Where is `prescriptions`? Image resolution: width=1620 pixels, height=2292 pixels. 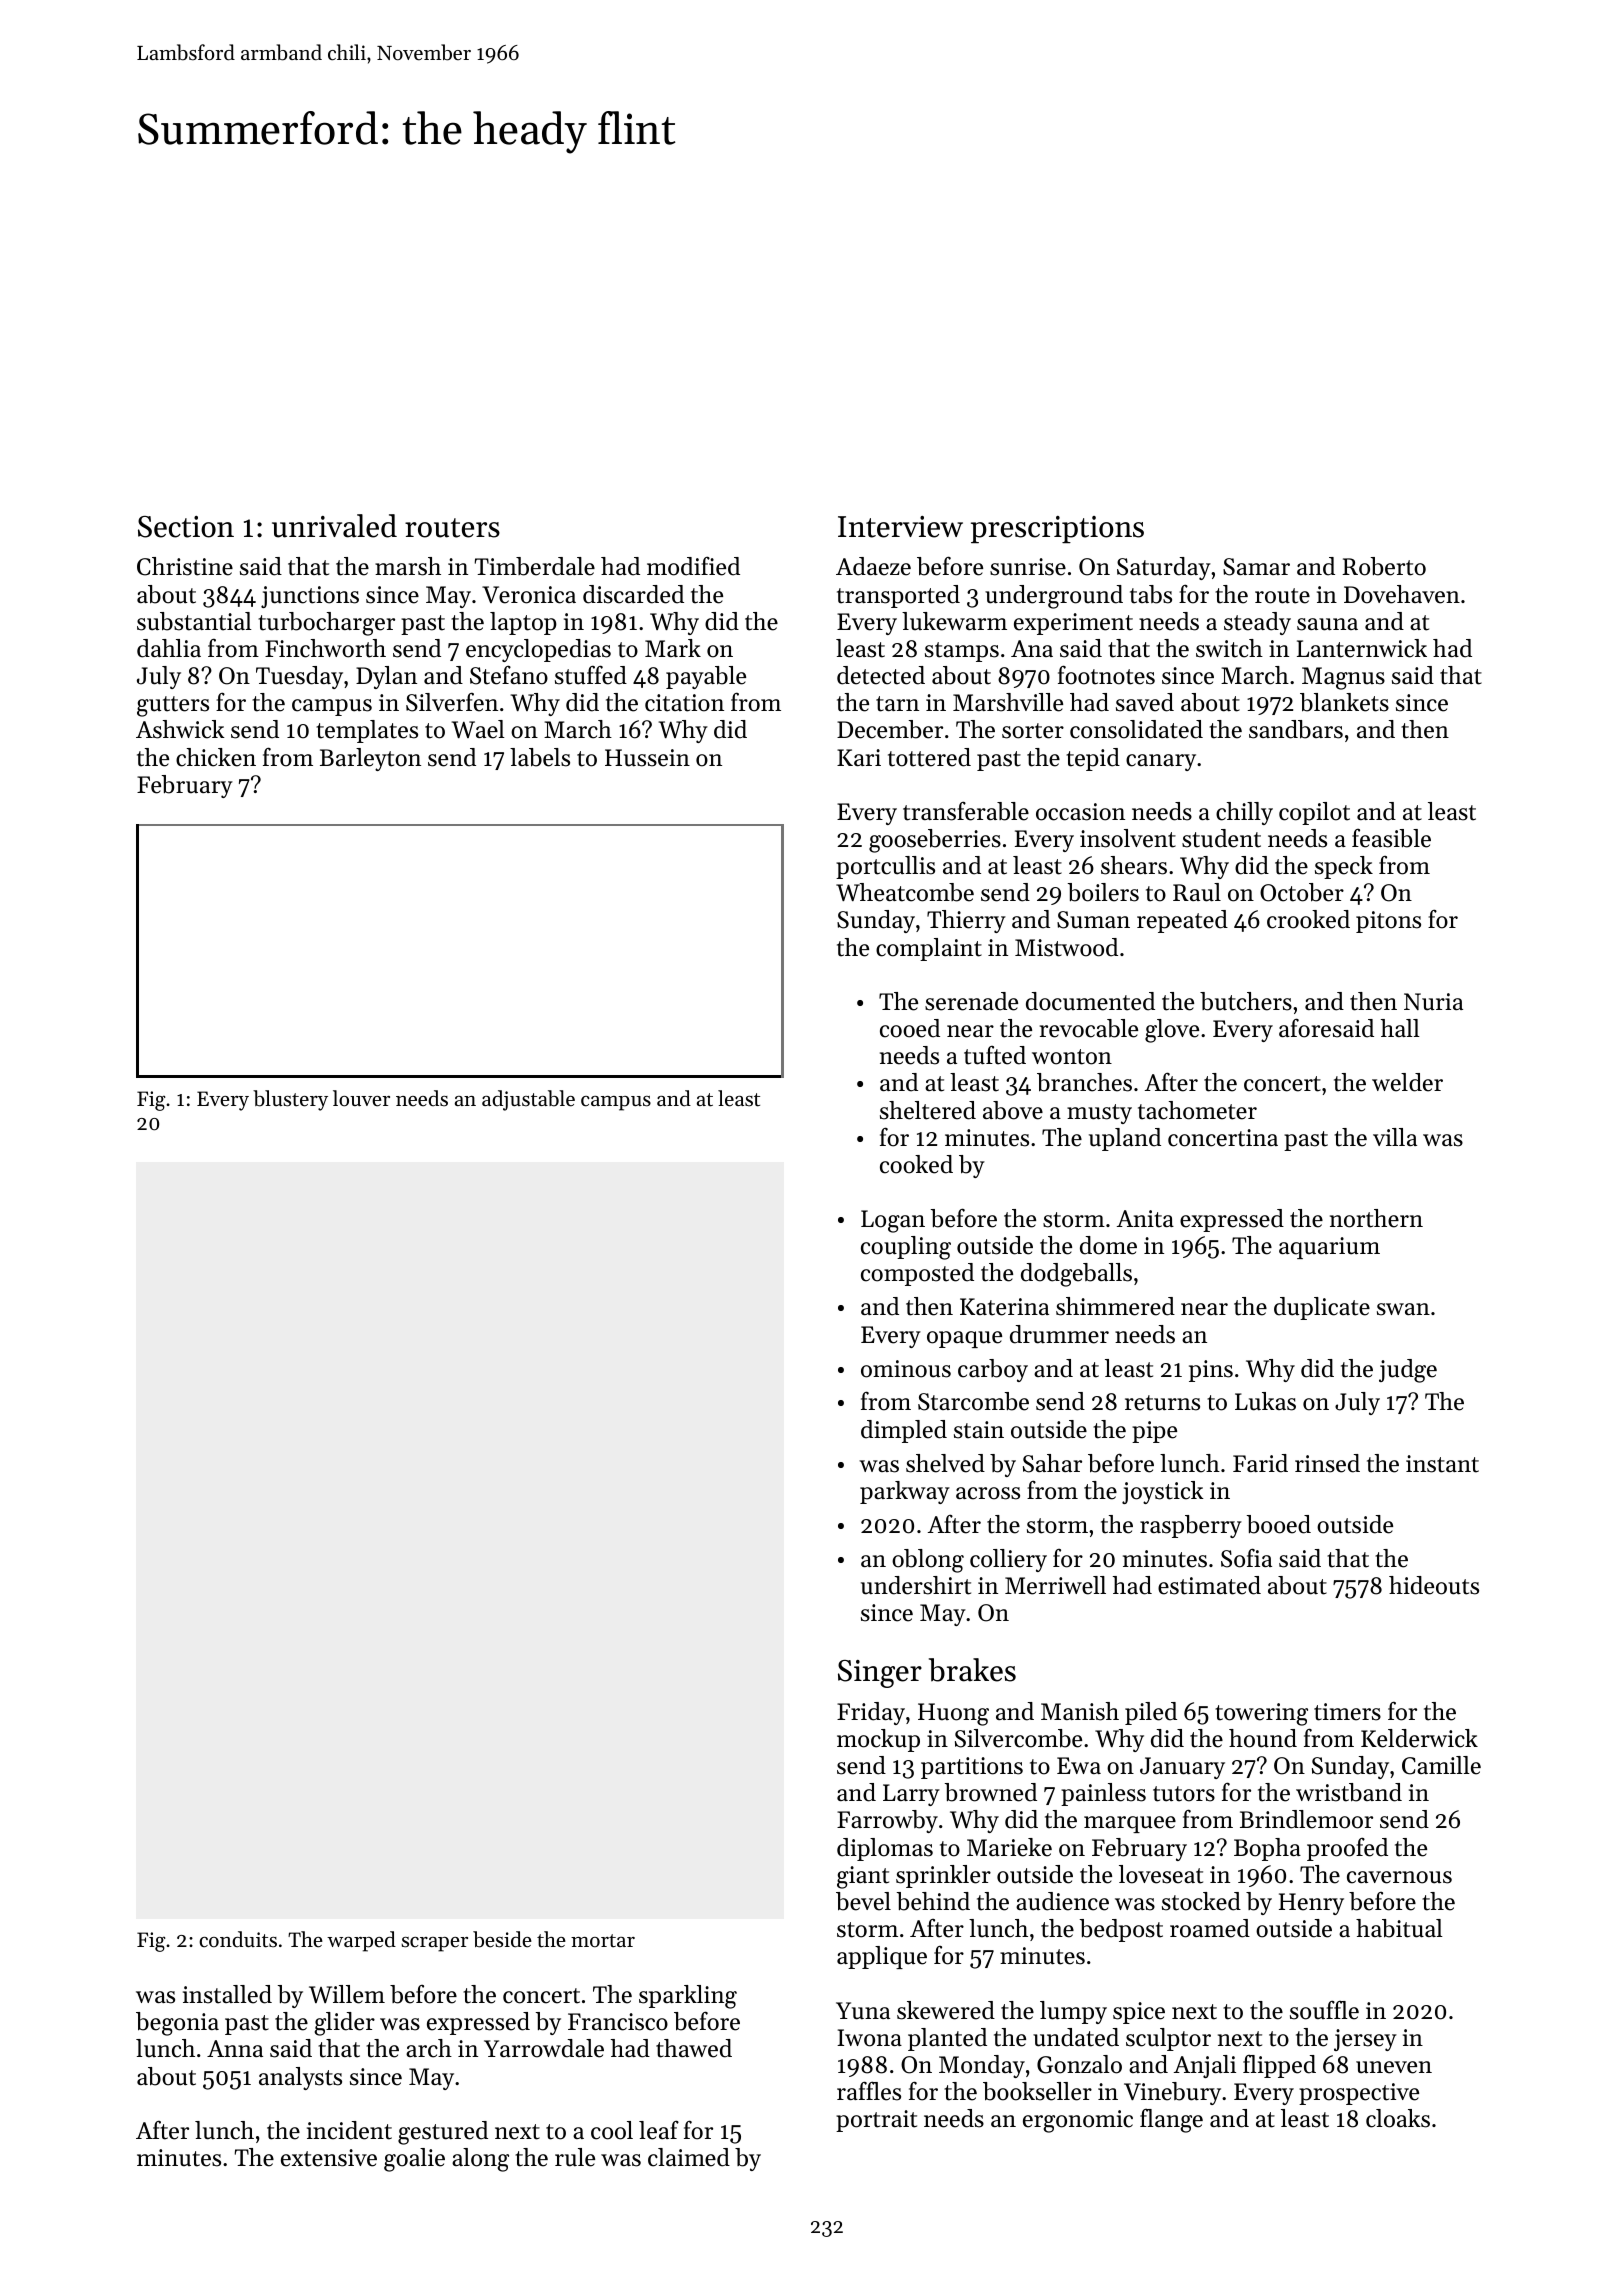 prescriptions is located at coordinates (1057, 529).
